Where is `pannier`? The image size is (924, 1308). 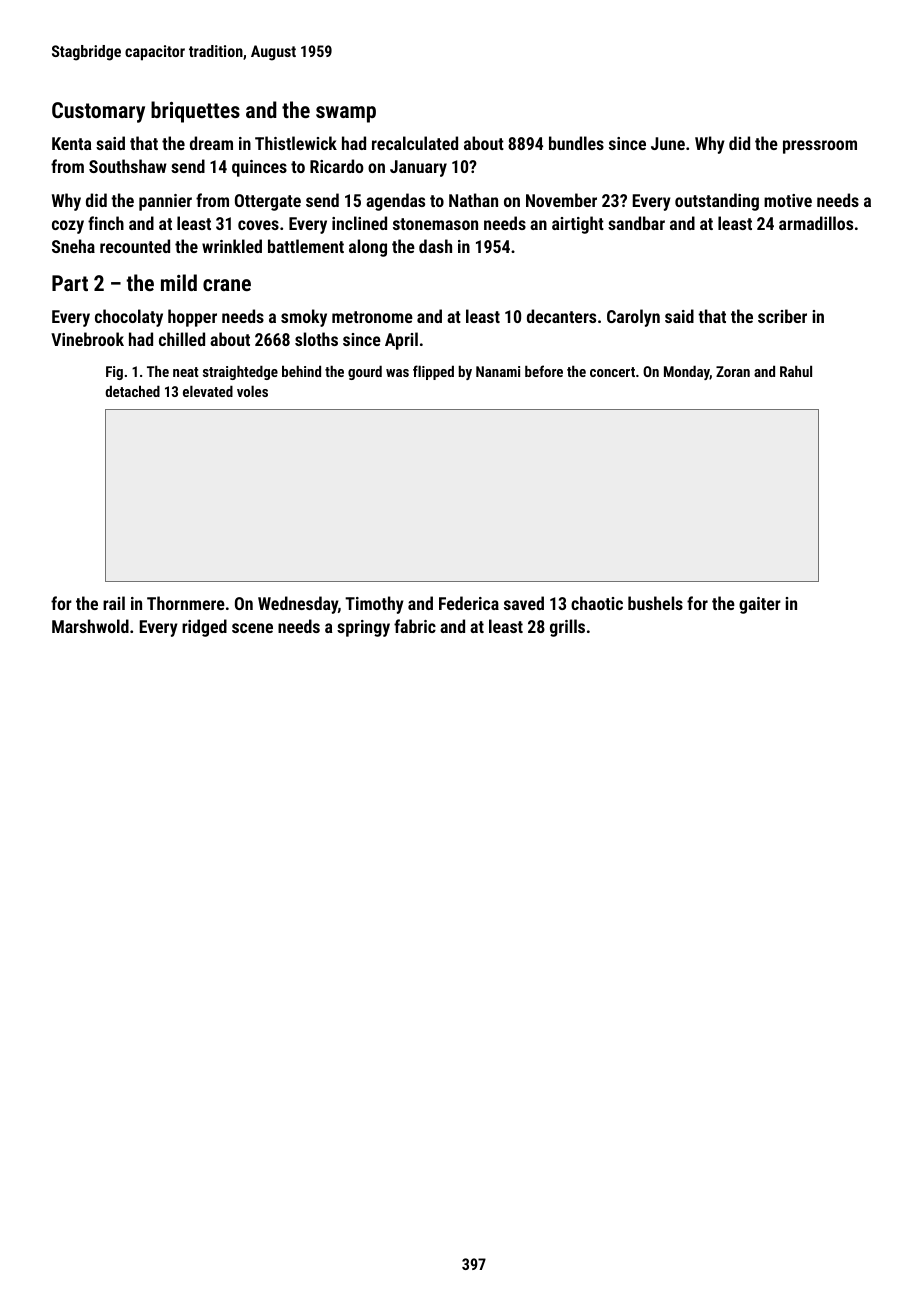
pannier is located at coordinates (165, 202).
